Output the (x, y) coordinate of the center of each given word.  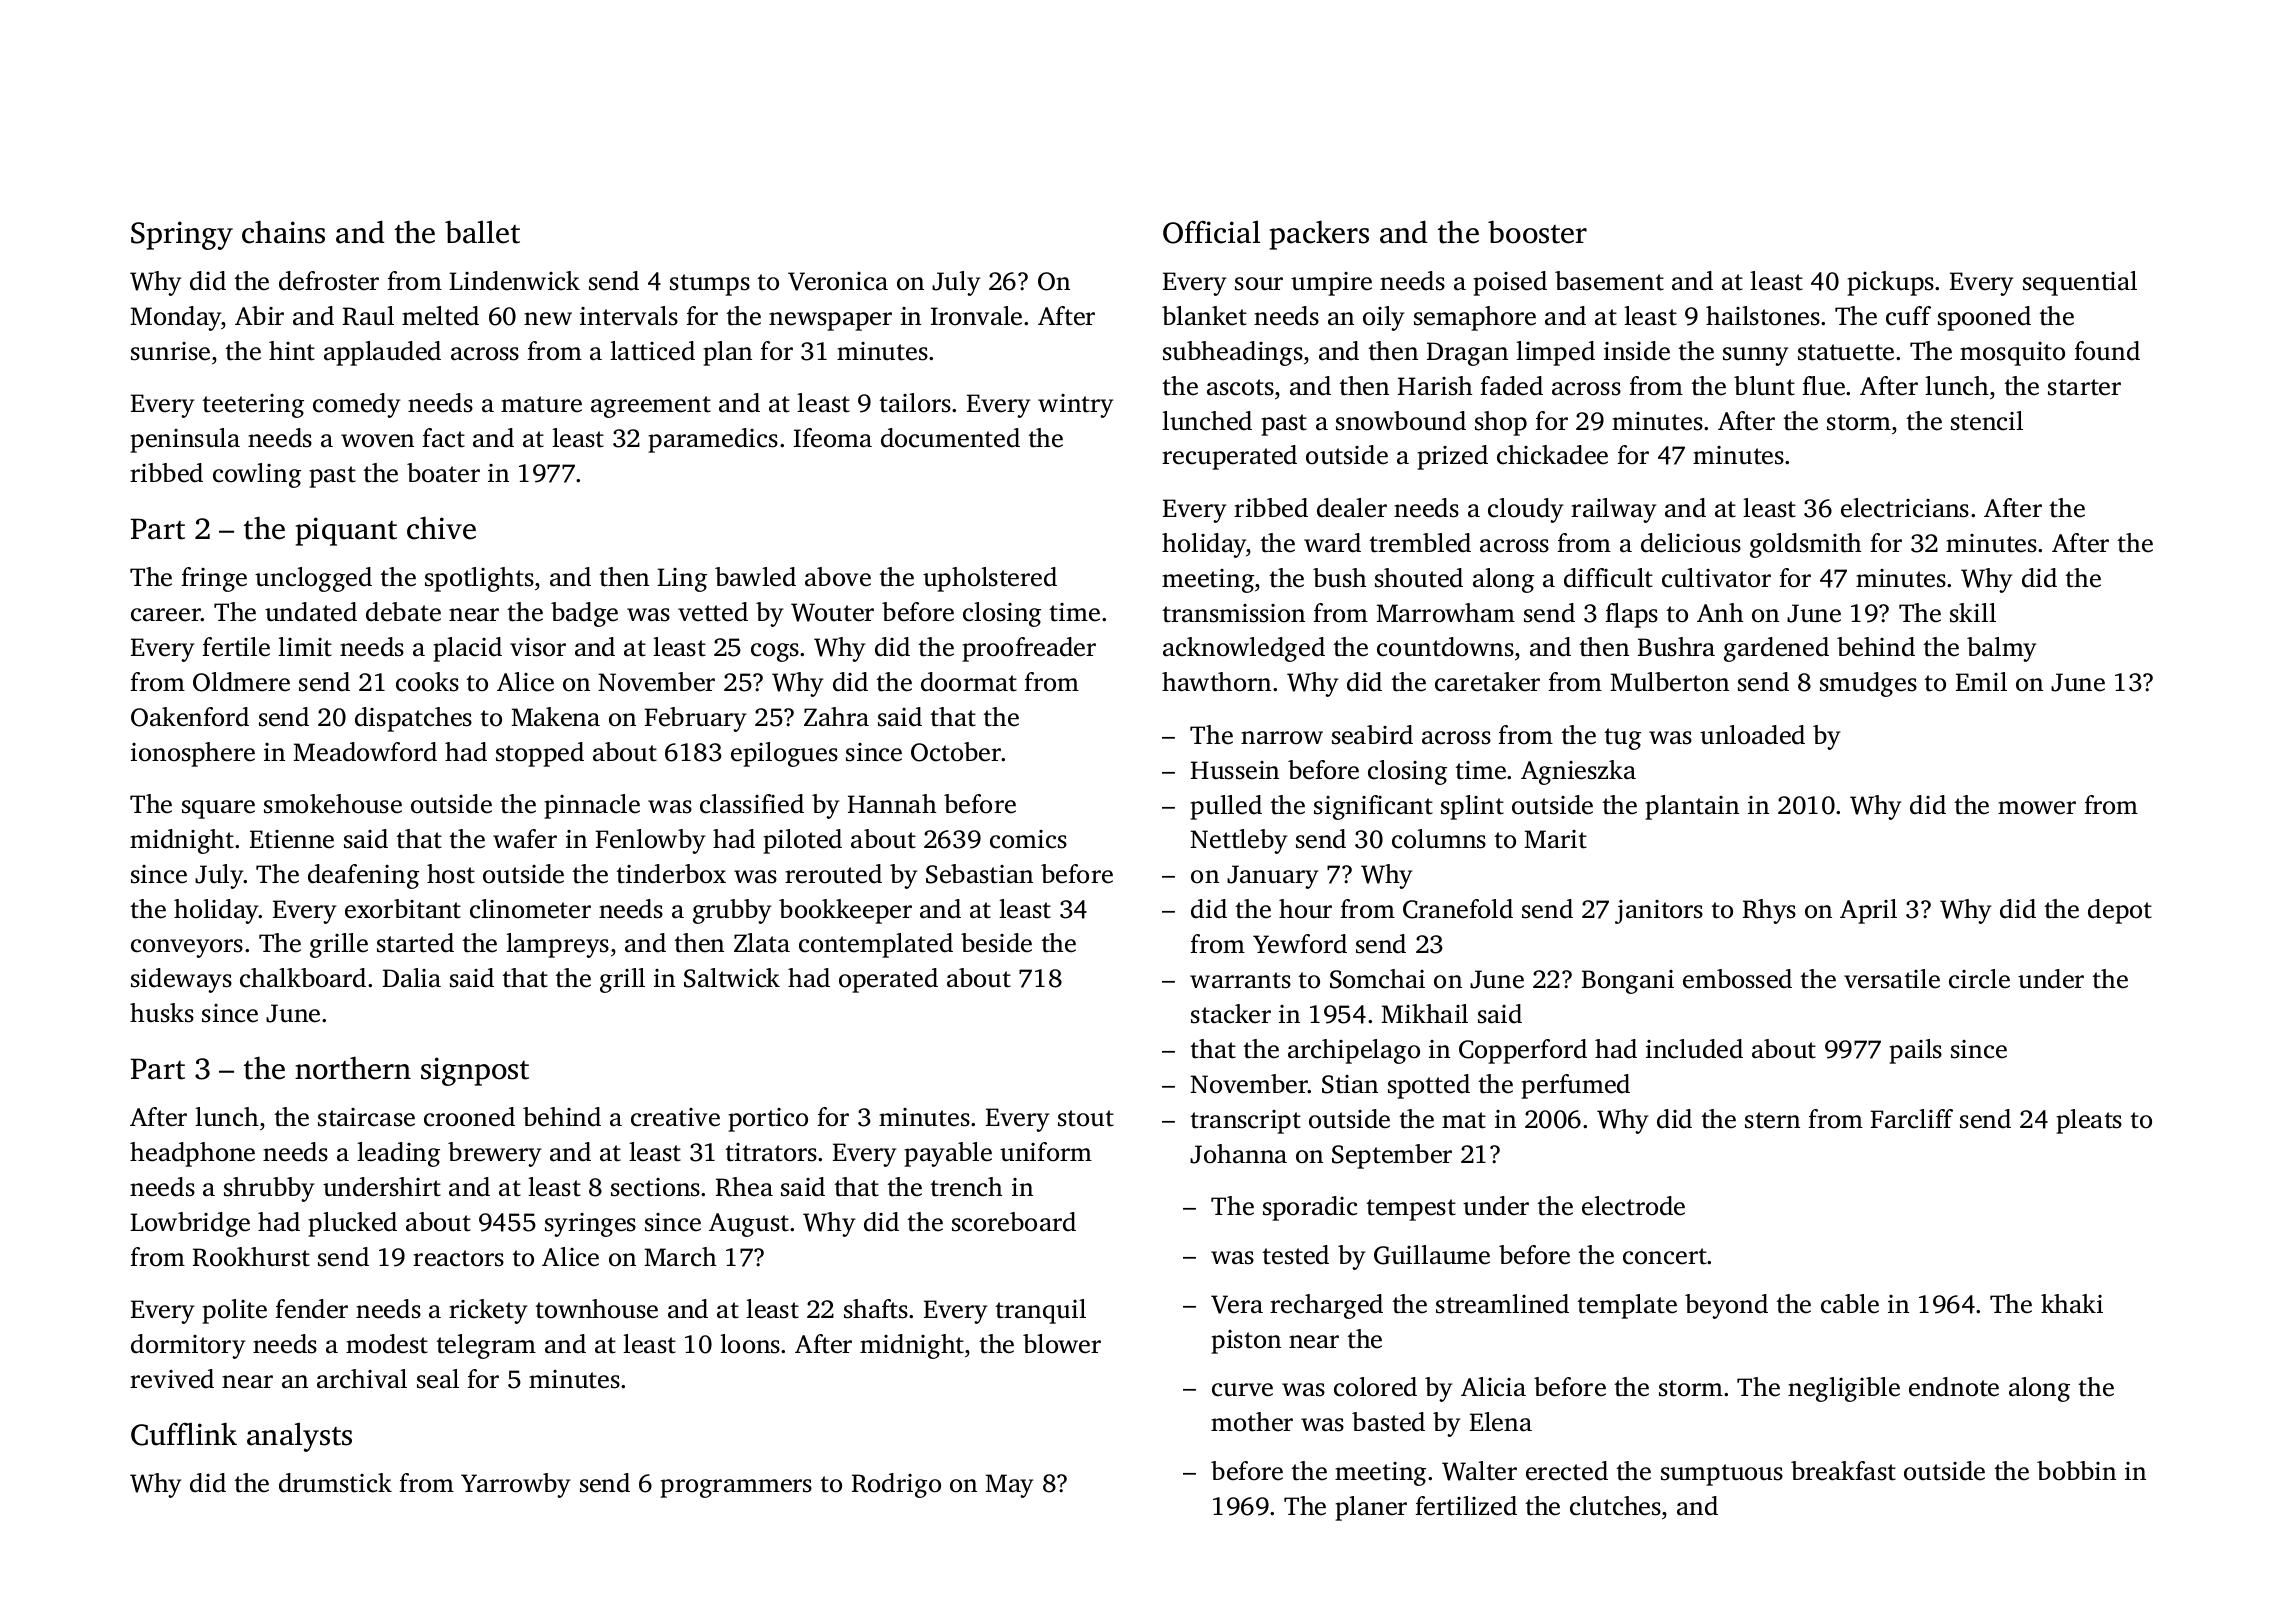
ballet (482, 232)
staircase (366, 1117)
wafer (525, 839)
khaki (2072, 1304)
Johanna (1238, 1154)
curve (1242, 1390)
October (956, 752)
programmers (736, 1488)
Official (1211, 232)
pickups (1890, 283)
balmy (2002, 649)
